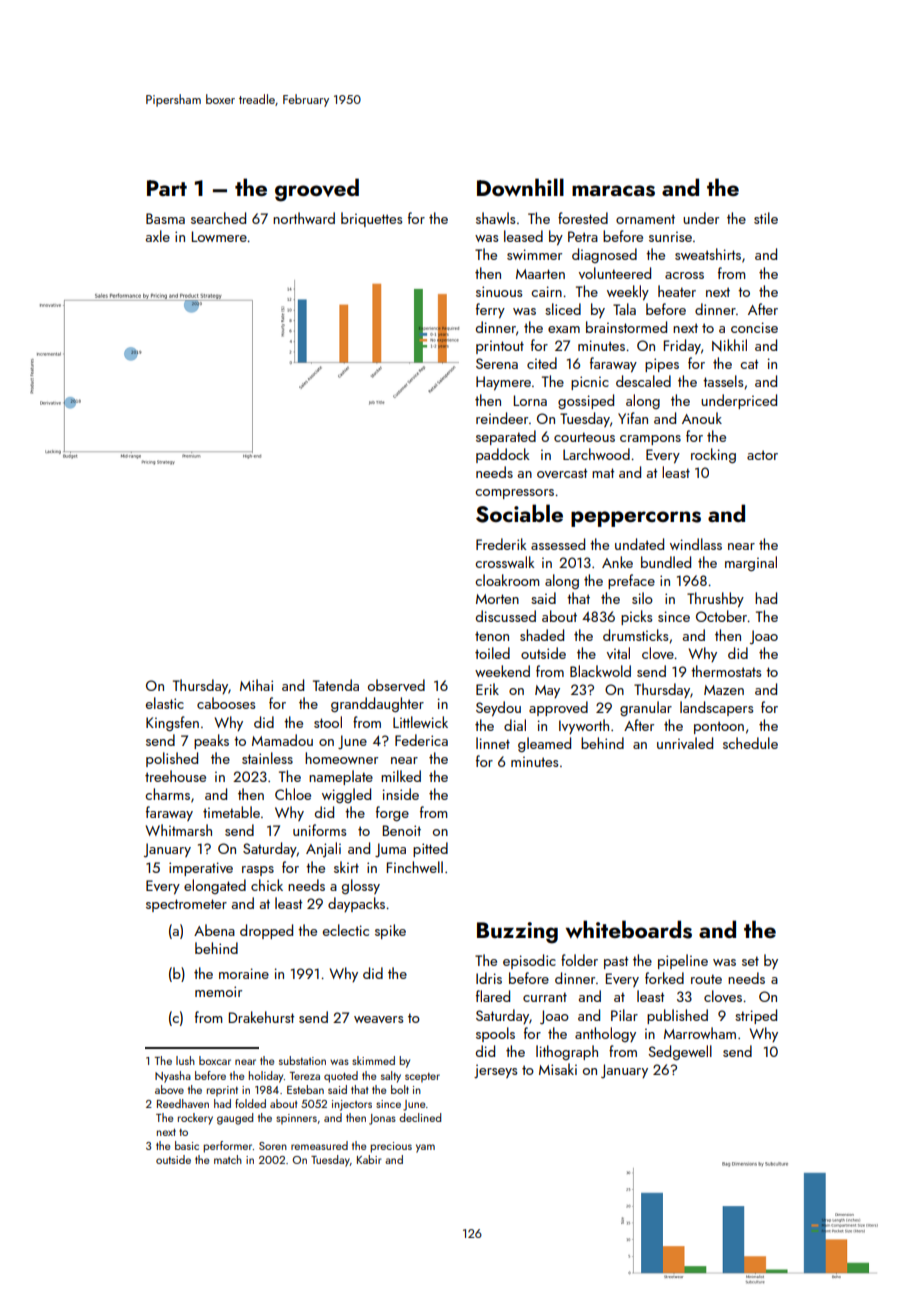 The height and width of the page is (1311, 924). I want to click on sinuous, so click(499, 291).
